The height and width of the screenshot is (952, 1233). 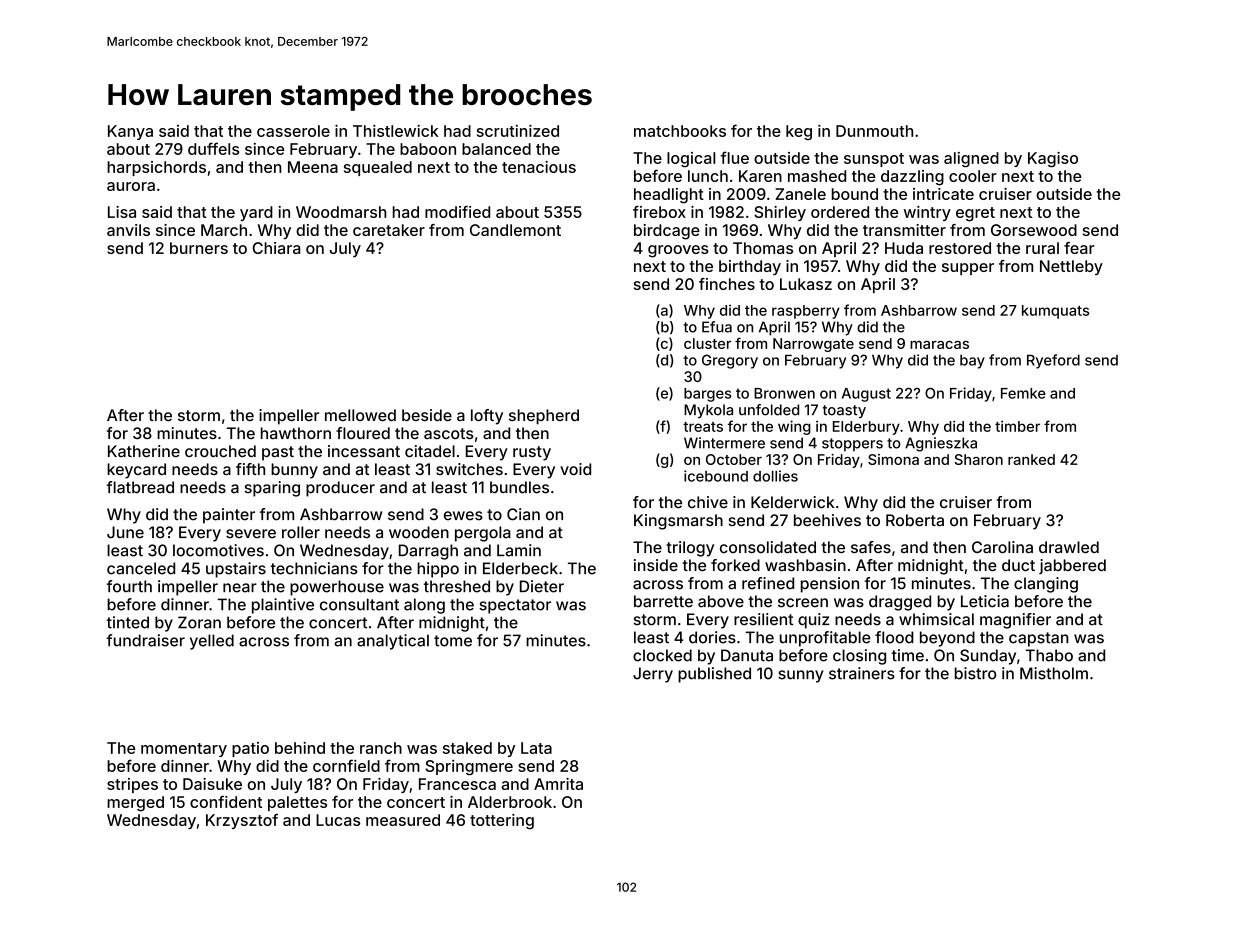 I want to click on dories, so click(x=712, y=637).
